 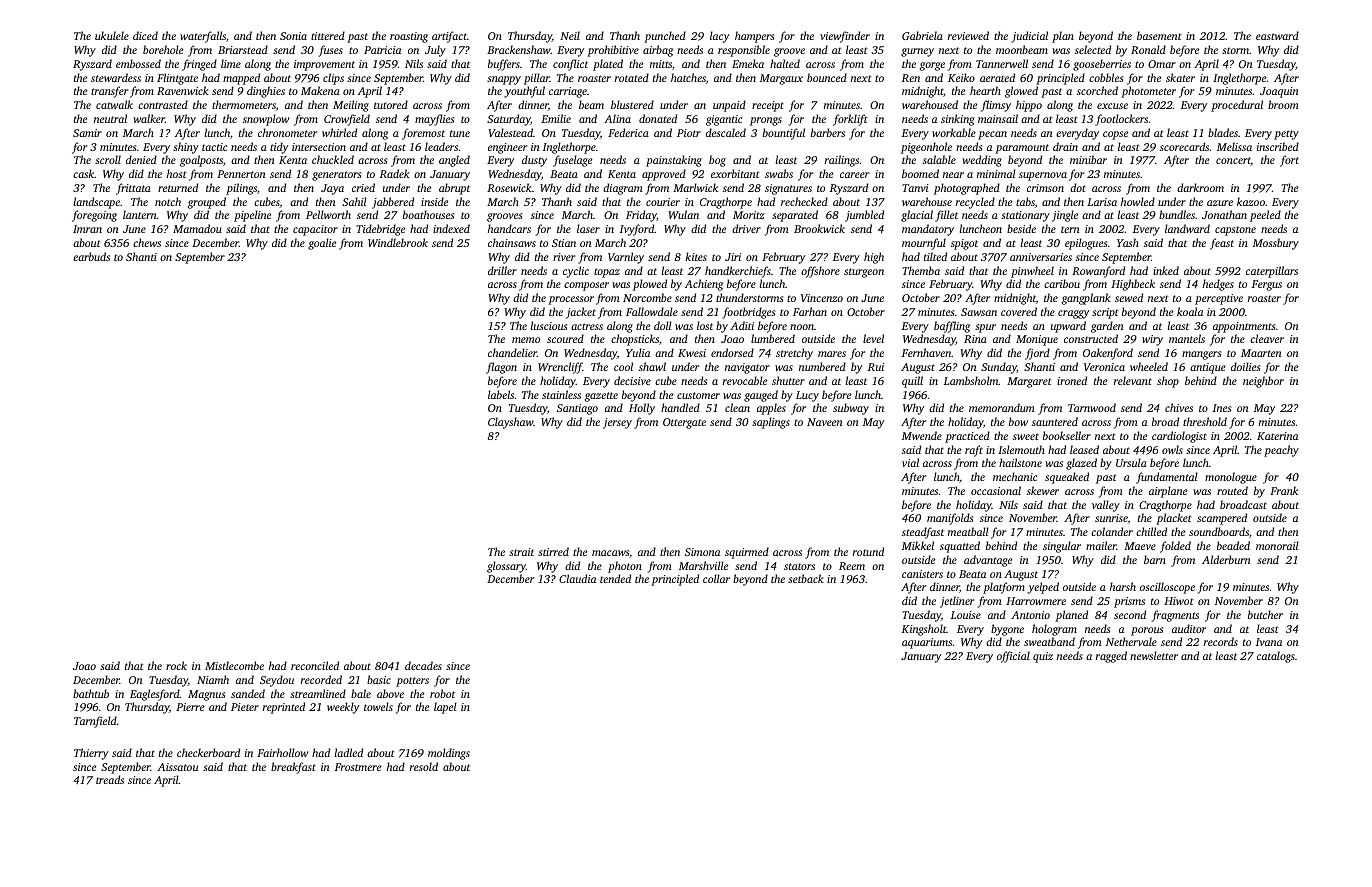 I want to click on macaws, so click(x=611, y=554).
